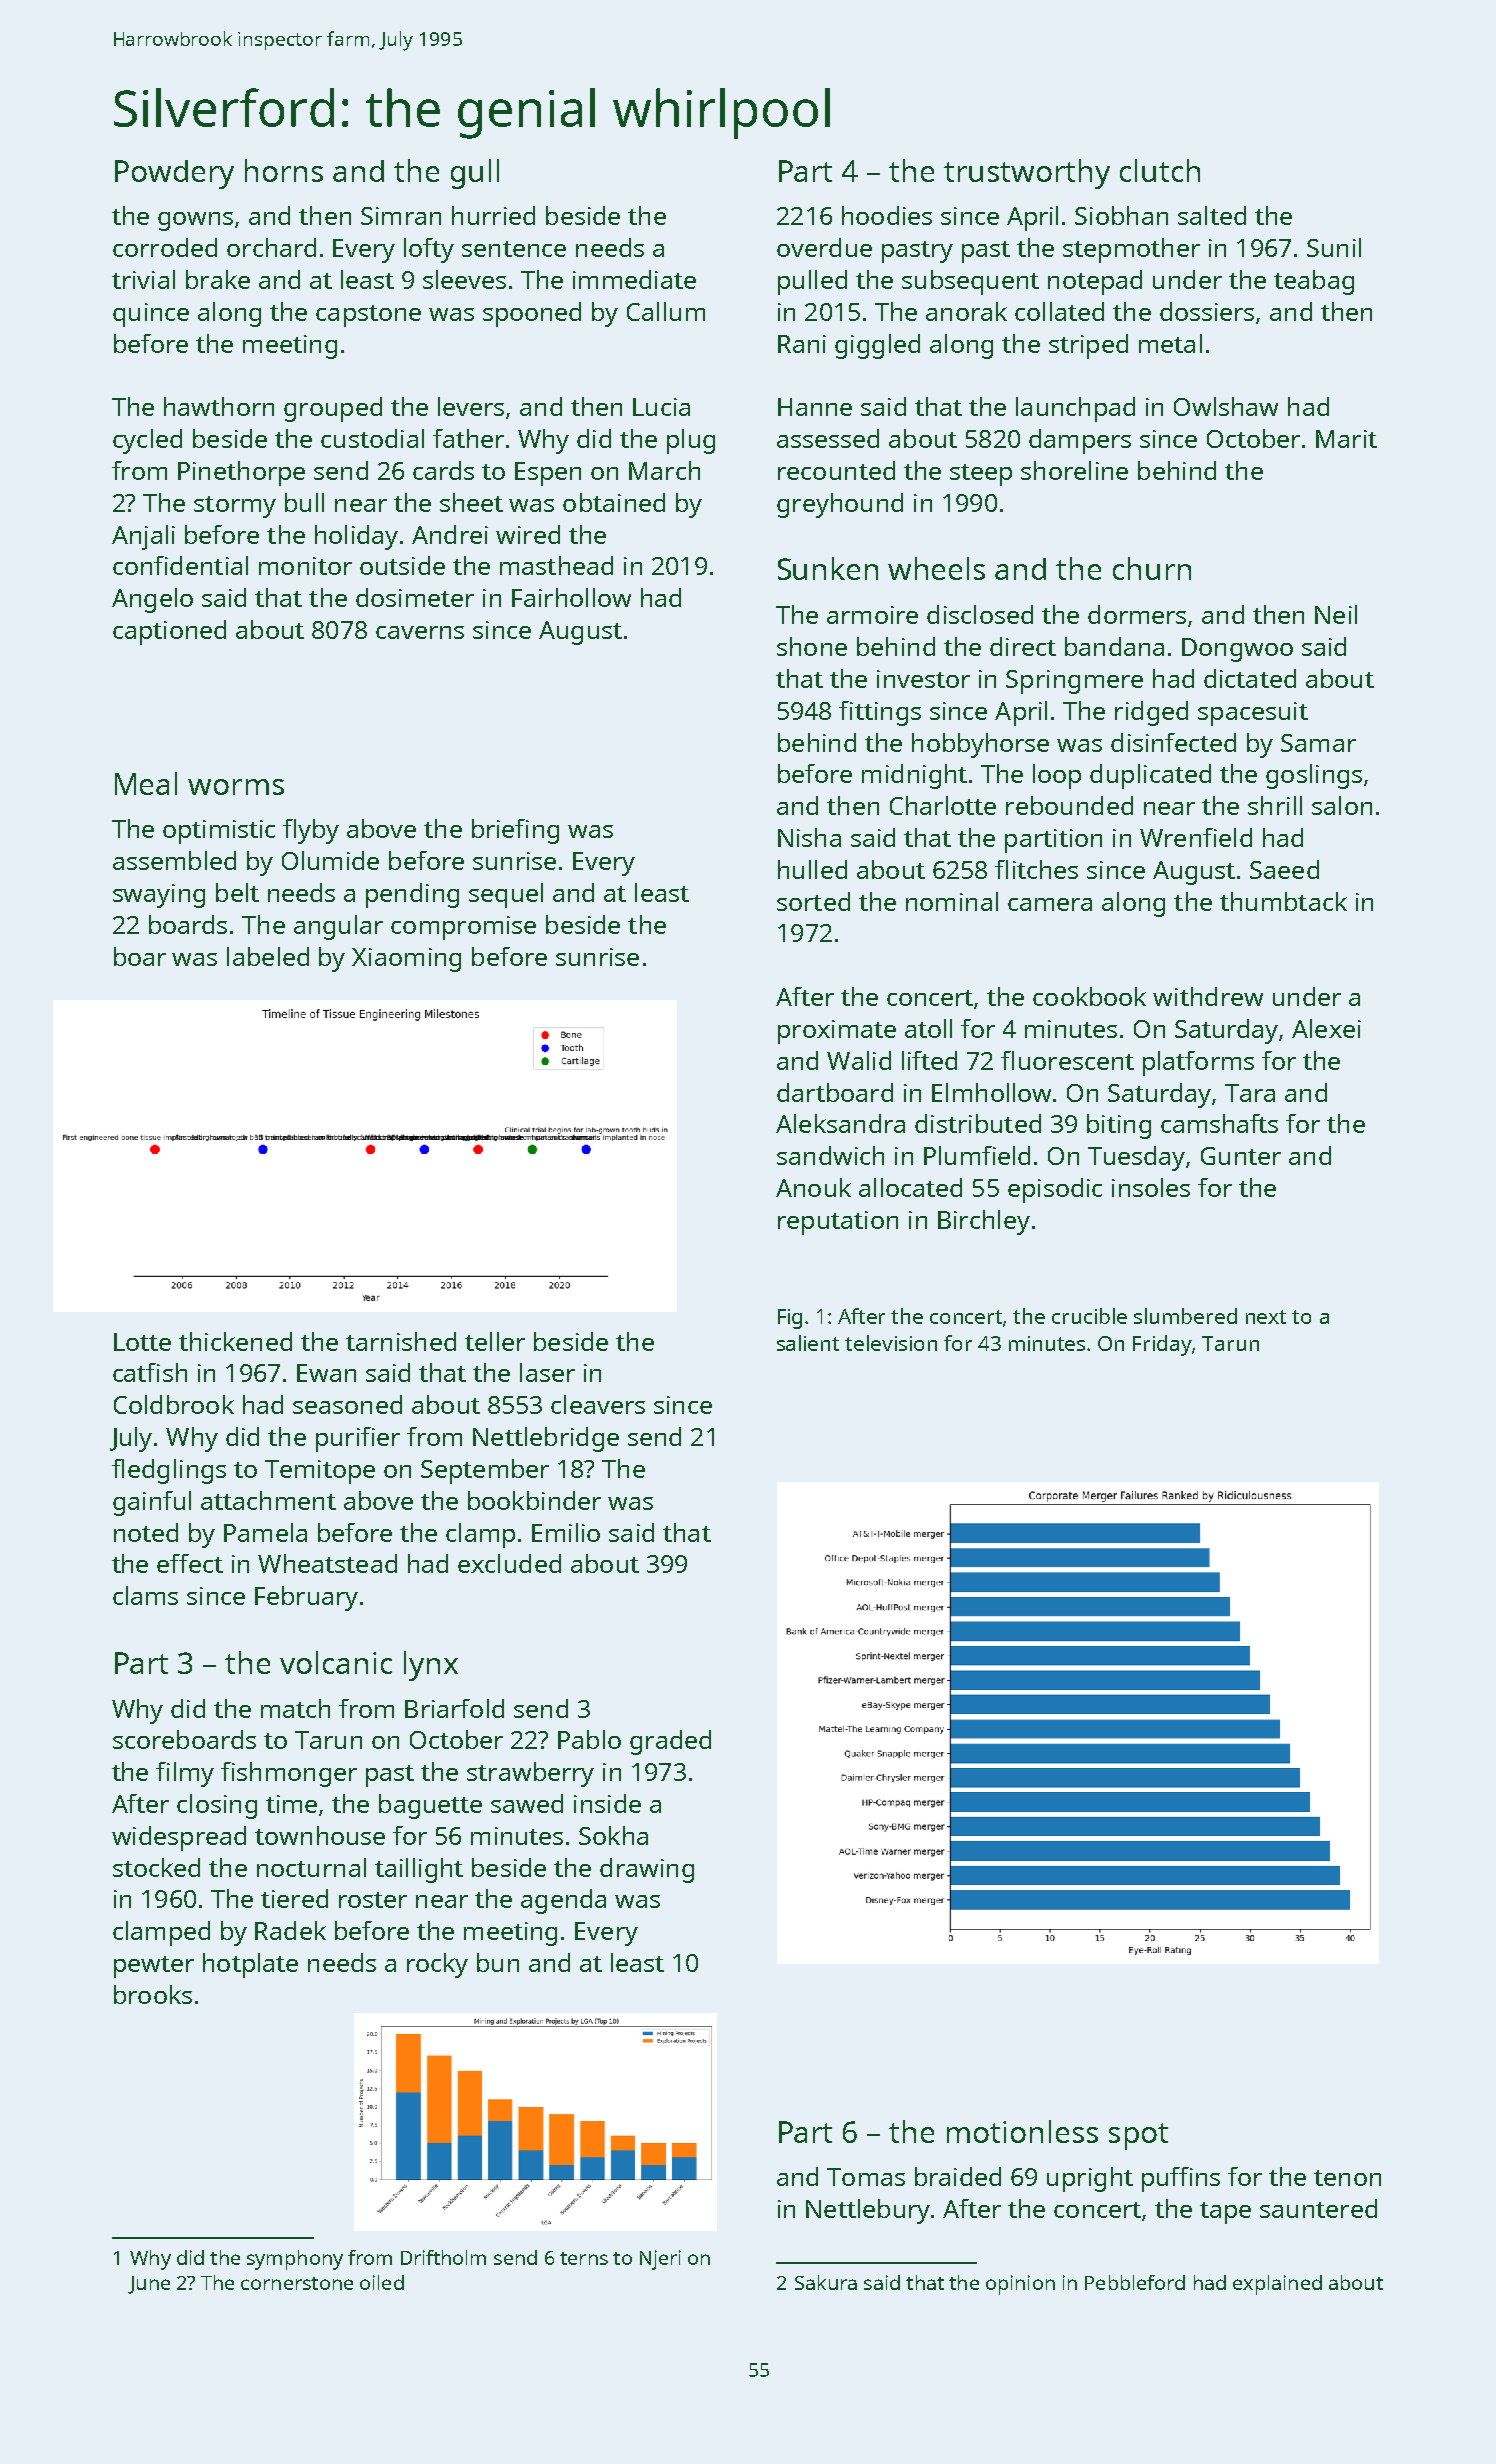 The width and height of the document is (1496, 2464). I want to click on Sunil, so click(1334, 247).
